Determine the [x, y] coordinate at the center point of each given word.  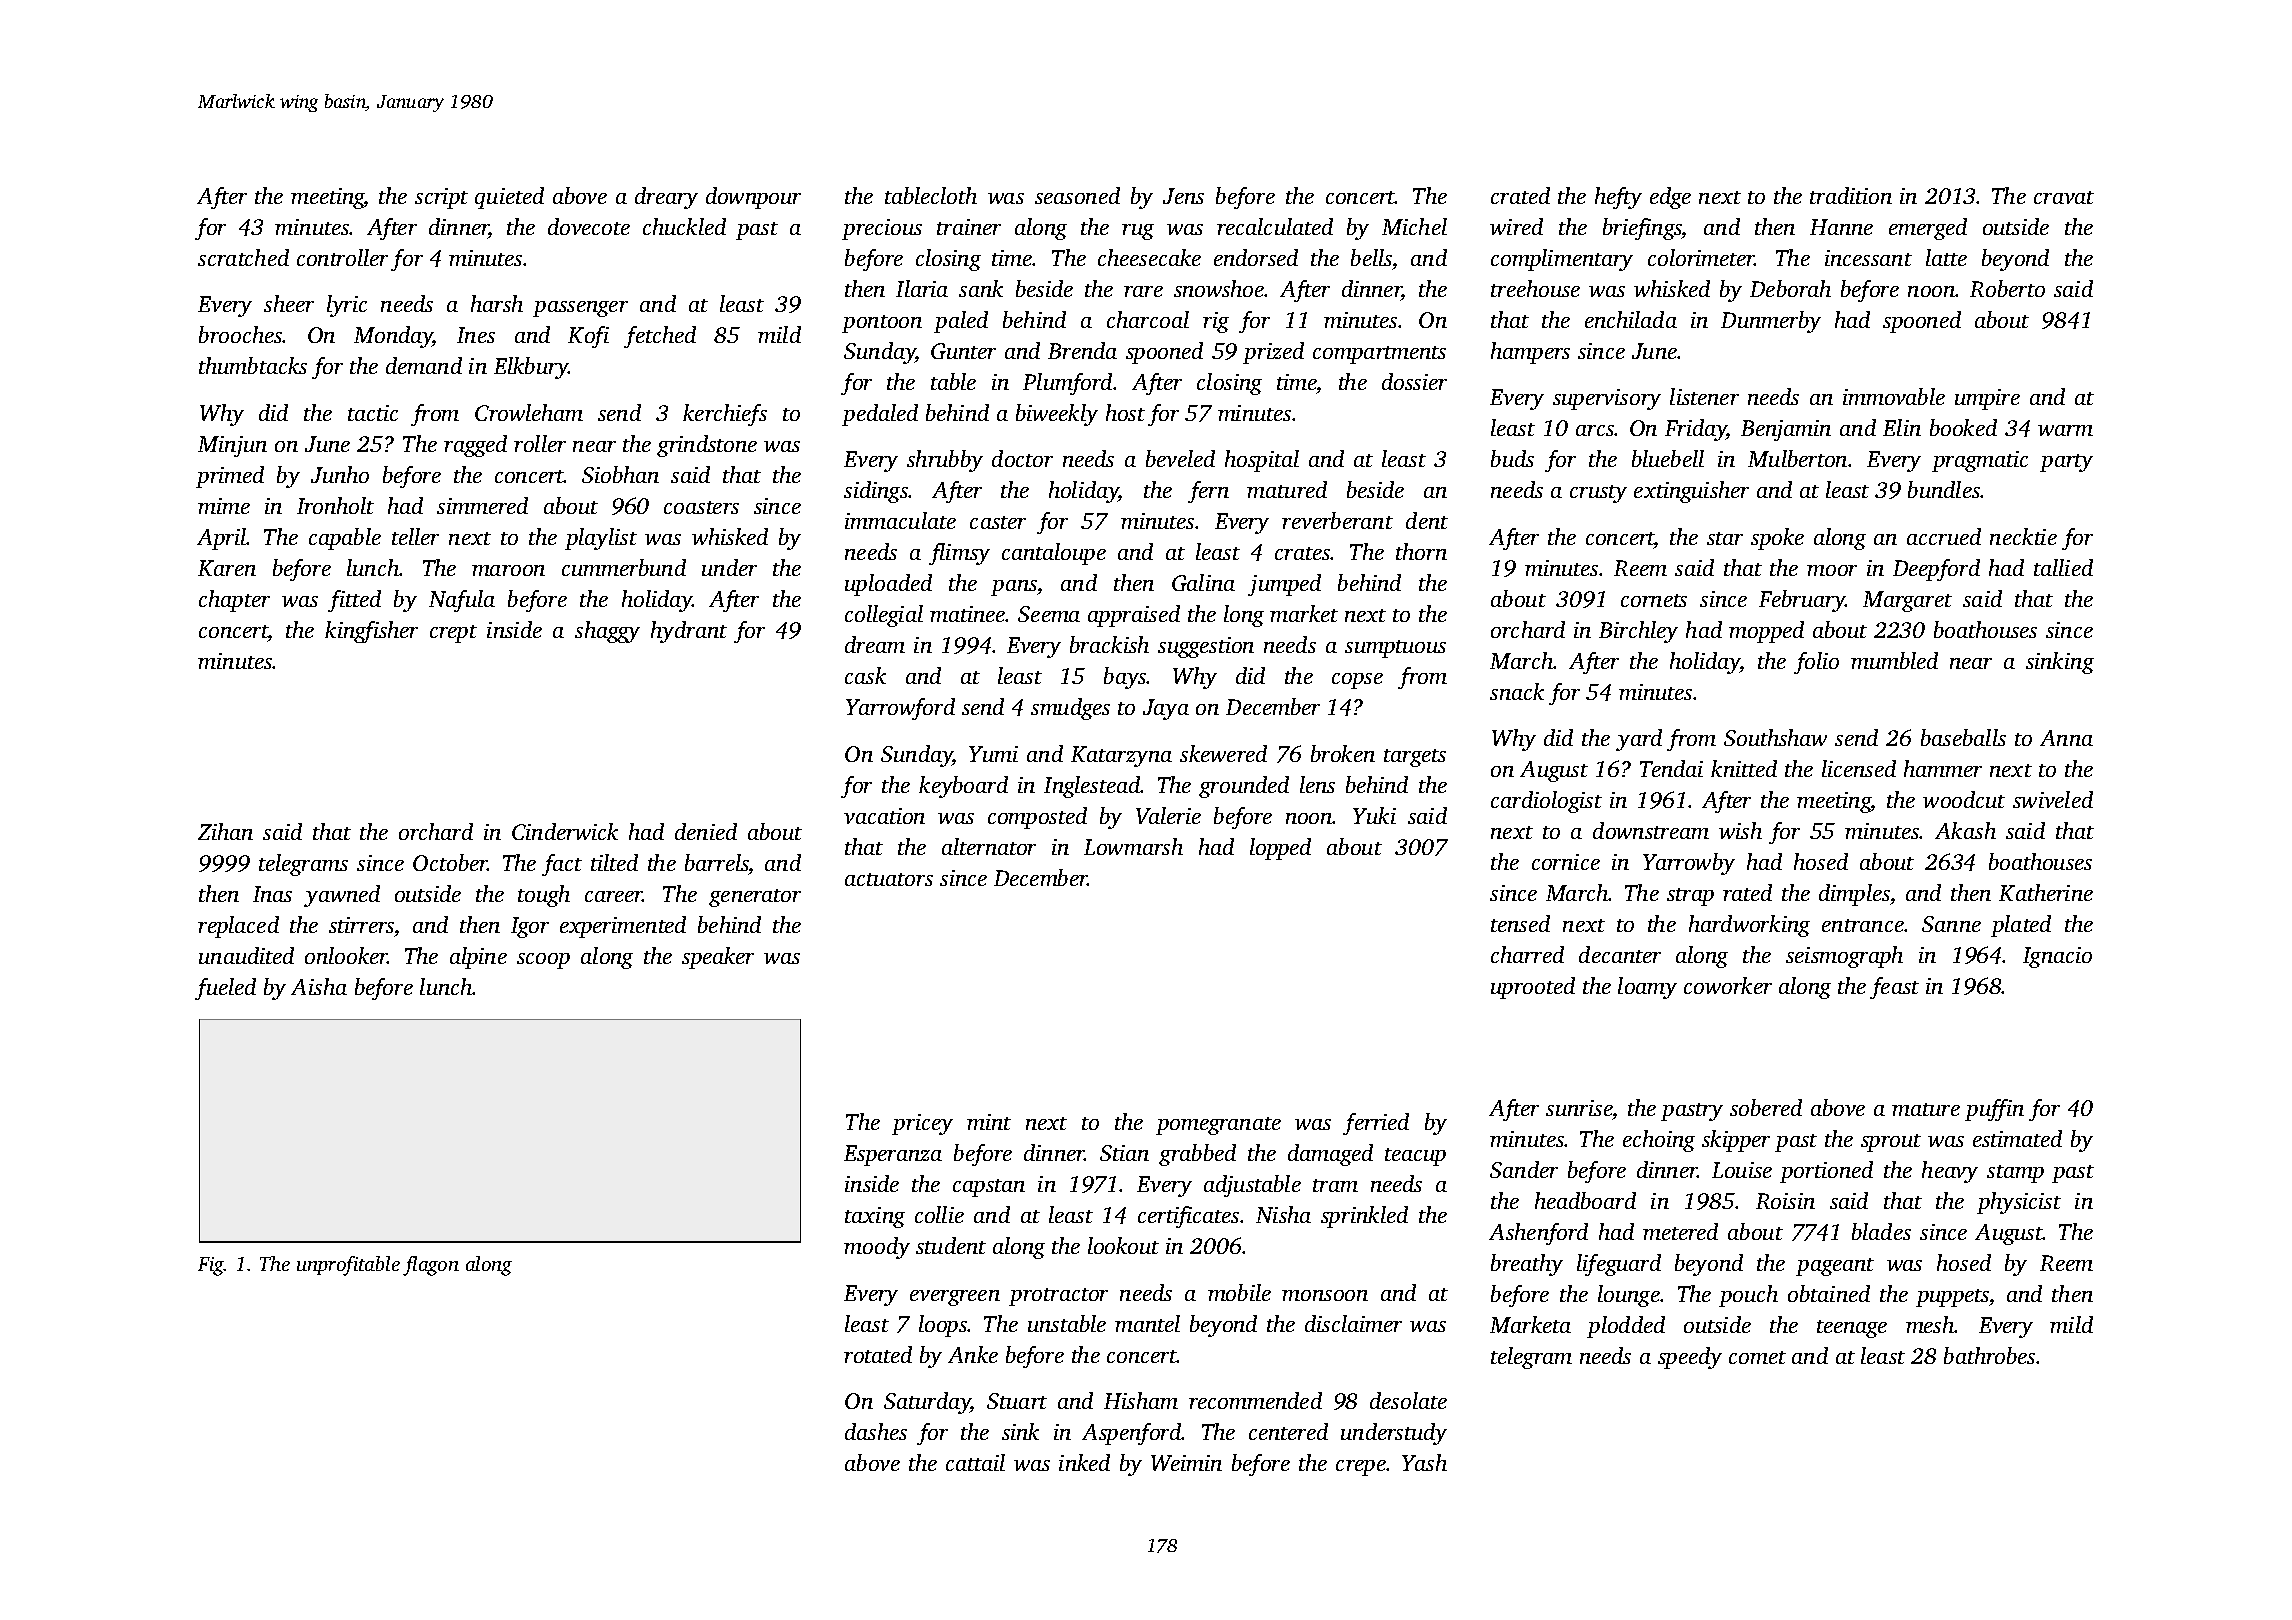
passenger [580, 309]
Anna [2066, 738]
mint [989, 1122]
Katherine [2046, 892]
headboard [1585, 1200]
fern [1208, 492]
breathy [1527, 1265]
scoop [543, 961]
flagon [431, 1266]
